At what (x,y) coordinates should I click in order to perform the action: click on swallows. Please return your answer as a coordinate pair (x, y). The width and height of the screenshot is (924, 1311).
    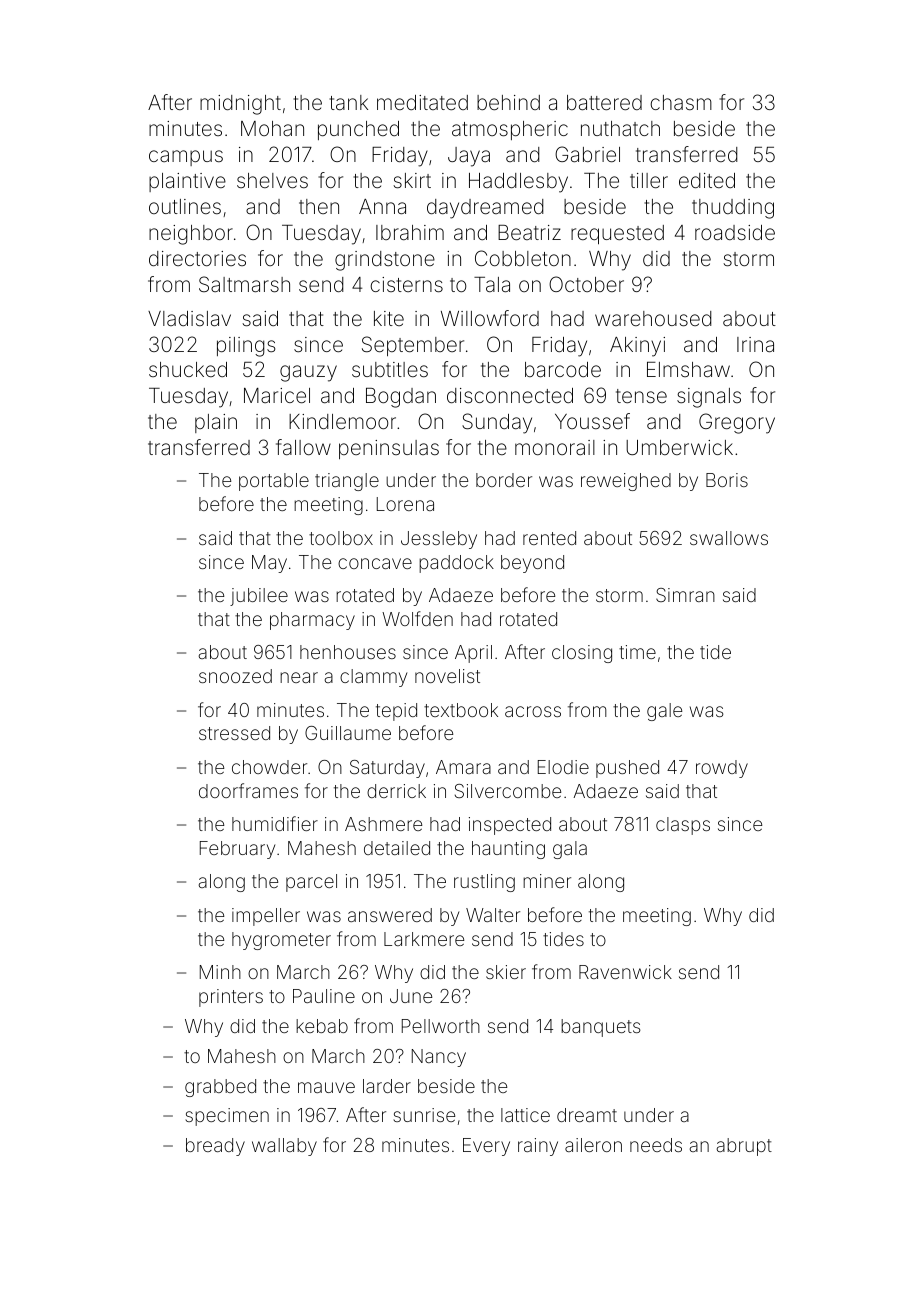
    Looking at the image, I should click on (729, 538).
